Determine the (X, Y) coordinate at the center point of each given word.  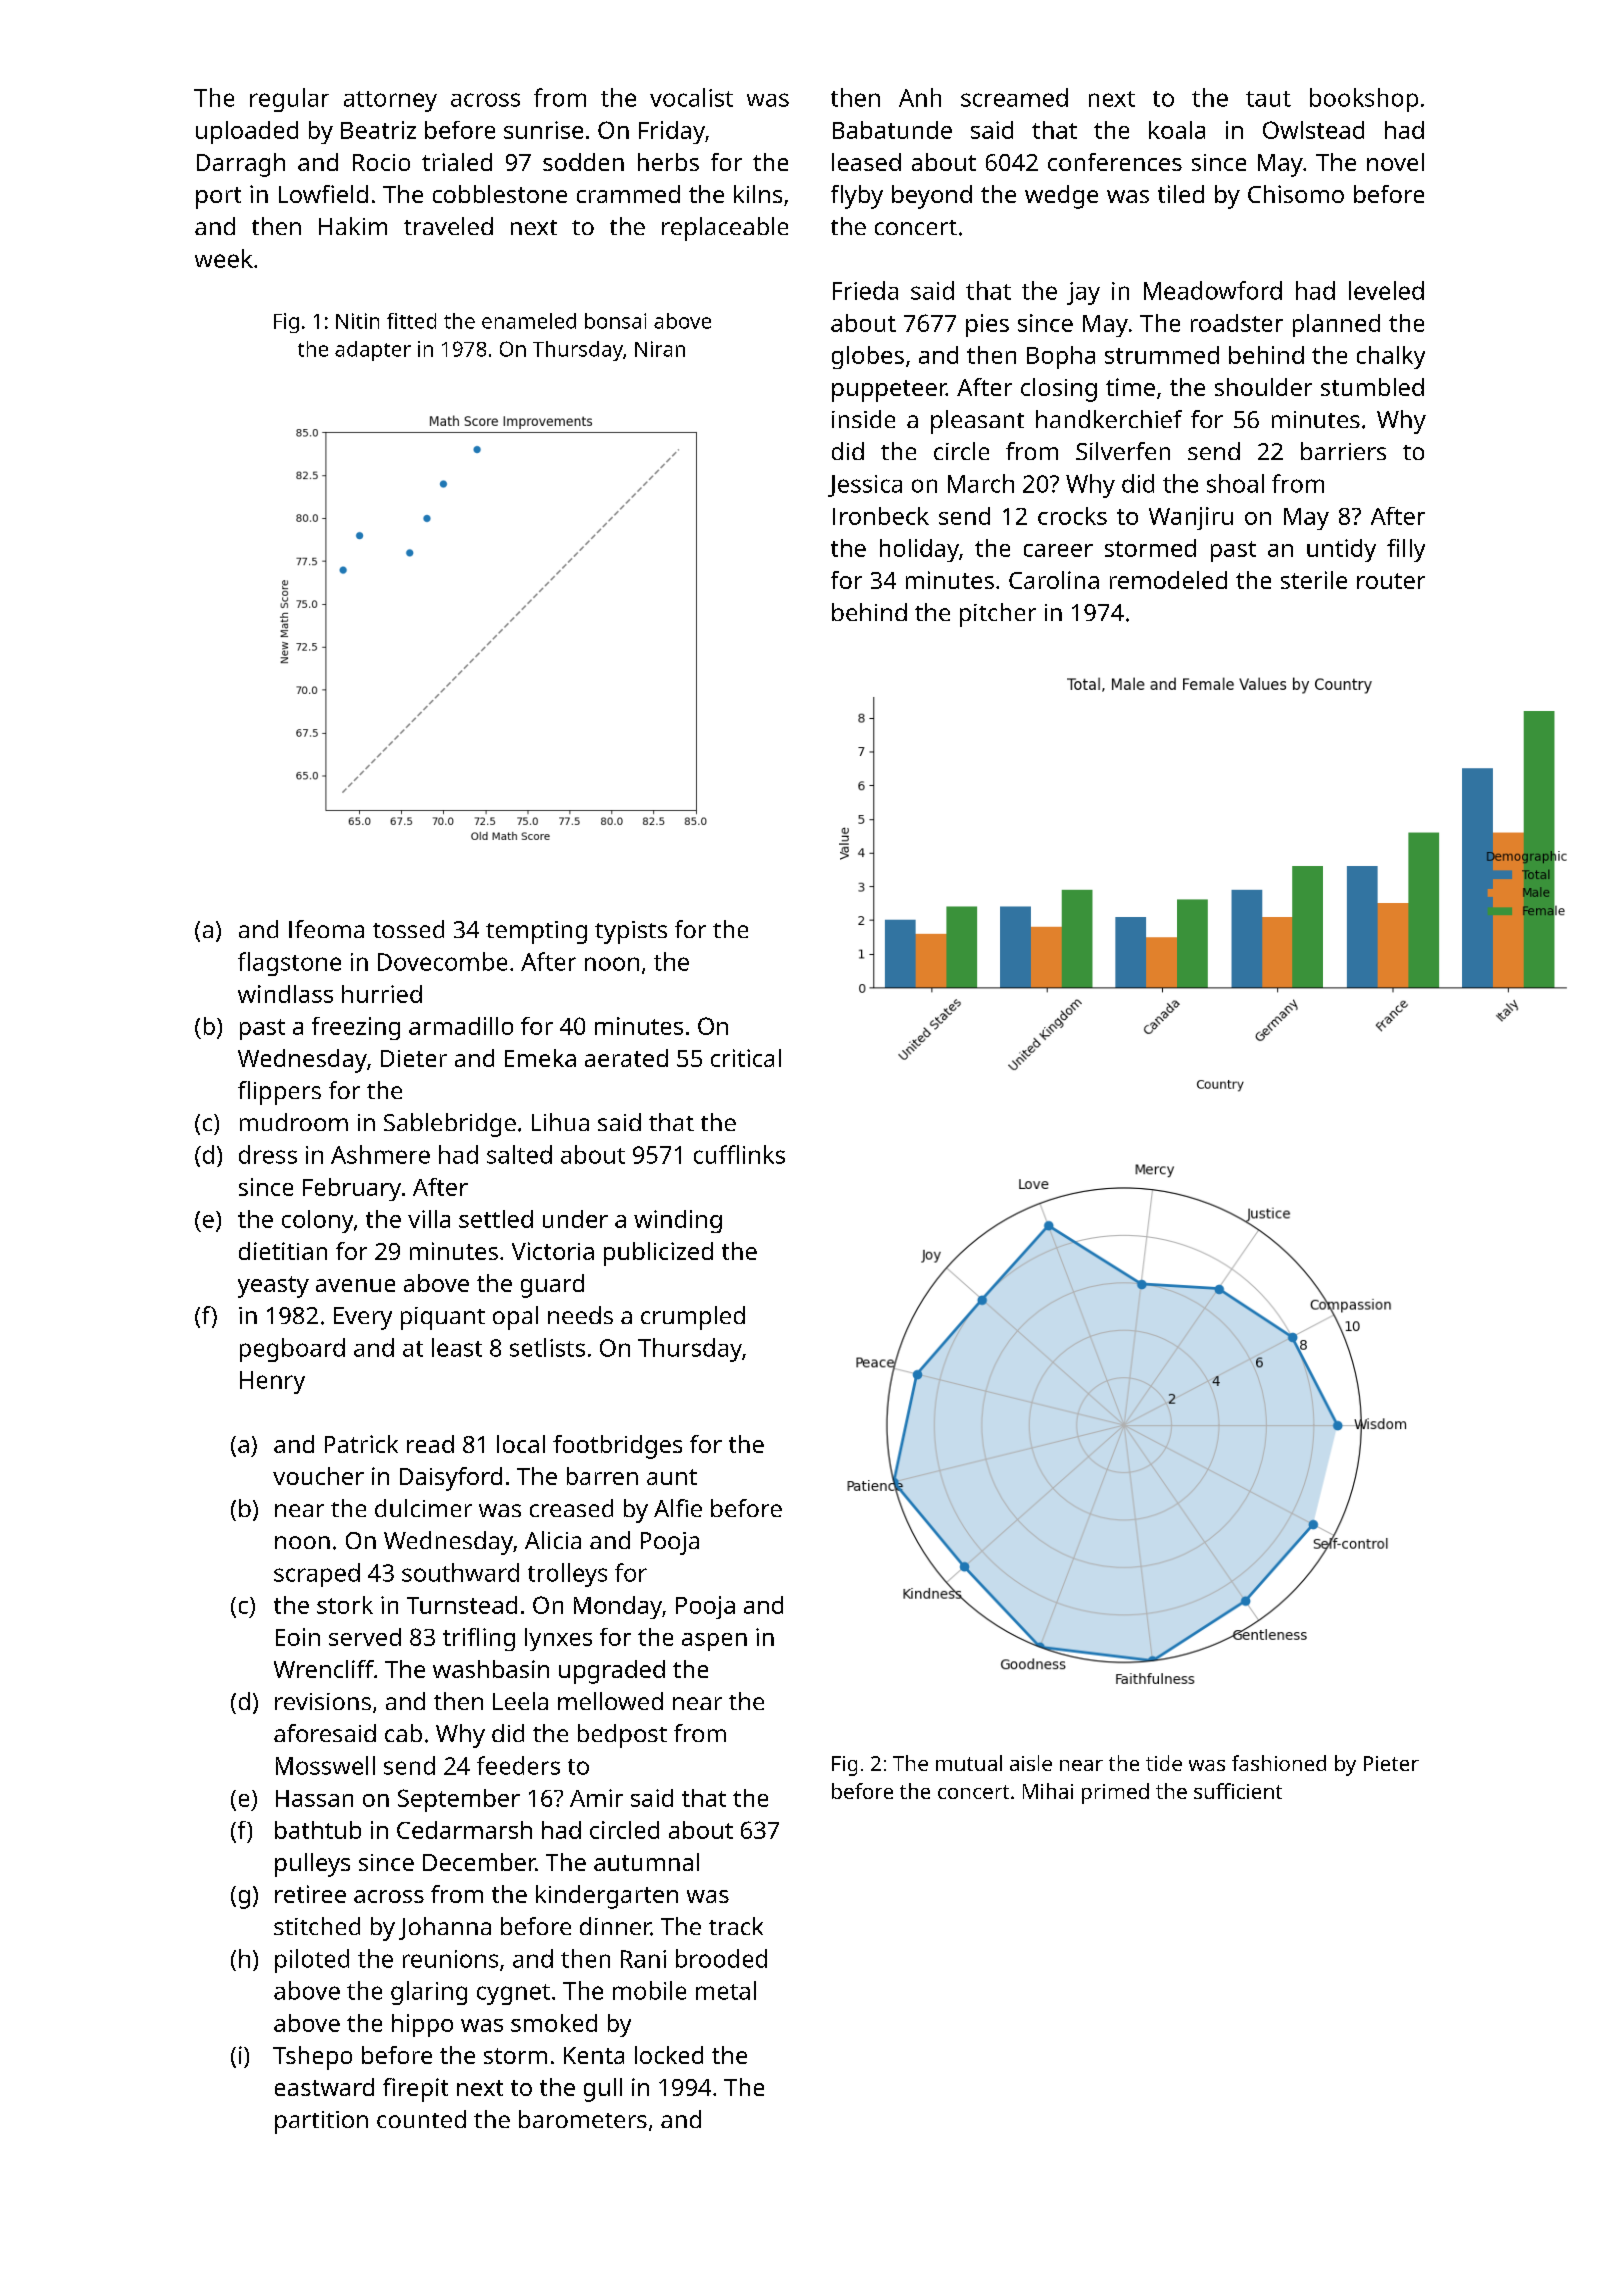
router (1391, 581)
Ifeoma (326, 929)
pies (987, 325)
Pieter (1391, 1763)
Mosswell (325, 1765)
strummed (1162, 355)
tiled (1181, 194)
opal (515, 1318)
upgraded (612, 1672)
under (575, 1219)
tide (1164, 1763)
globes (868, 357)
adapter (373, 351)
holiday (919, 550)
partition (321, 2122)
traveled (448, 226)
